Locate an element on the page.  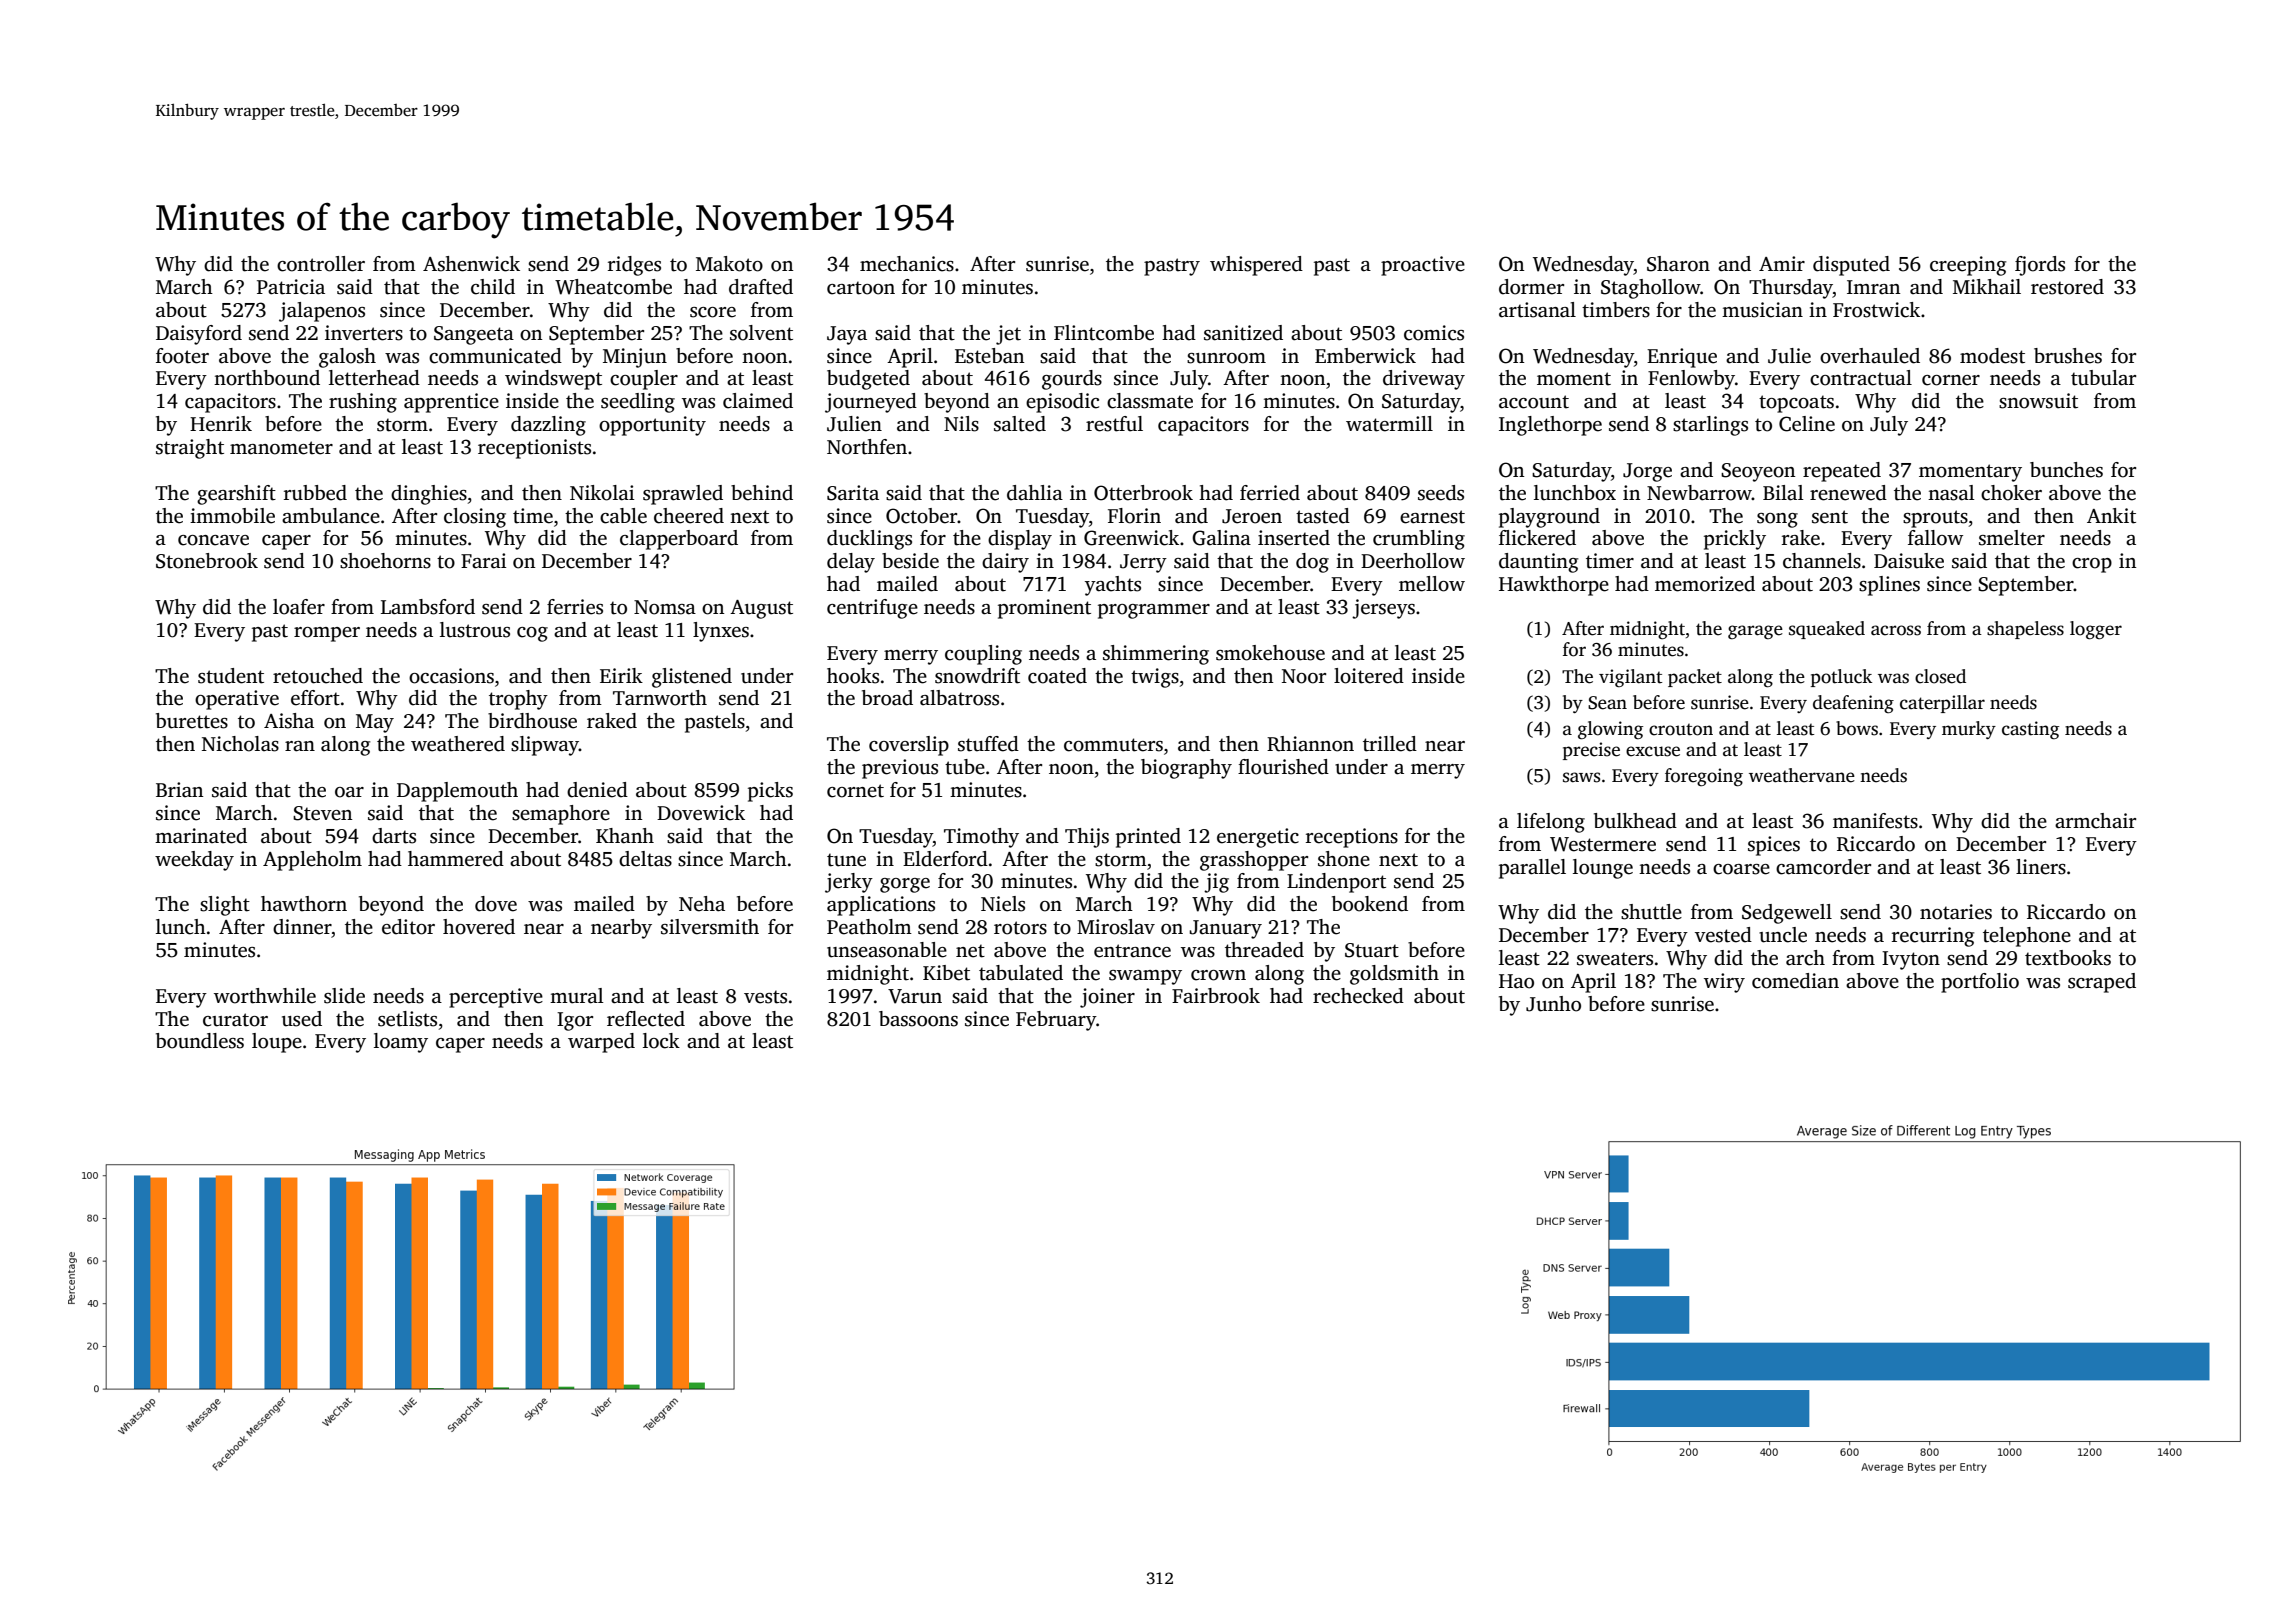
programmer is located at coordinates (1154, 611).
